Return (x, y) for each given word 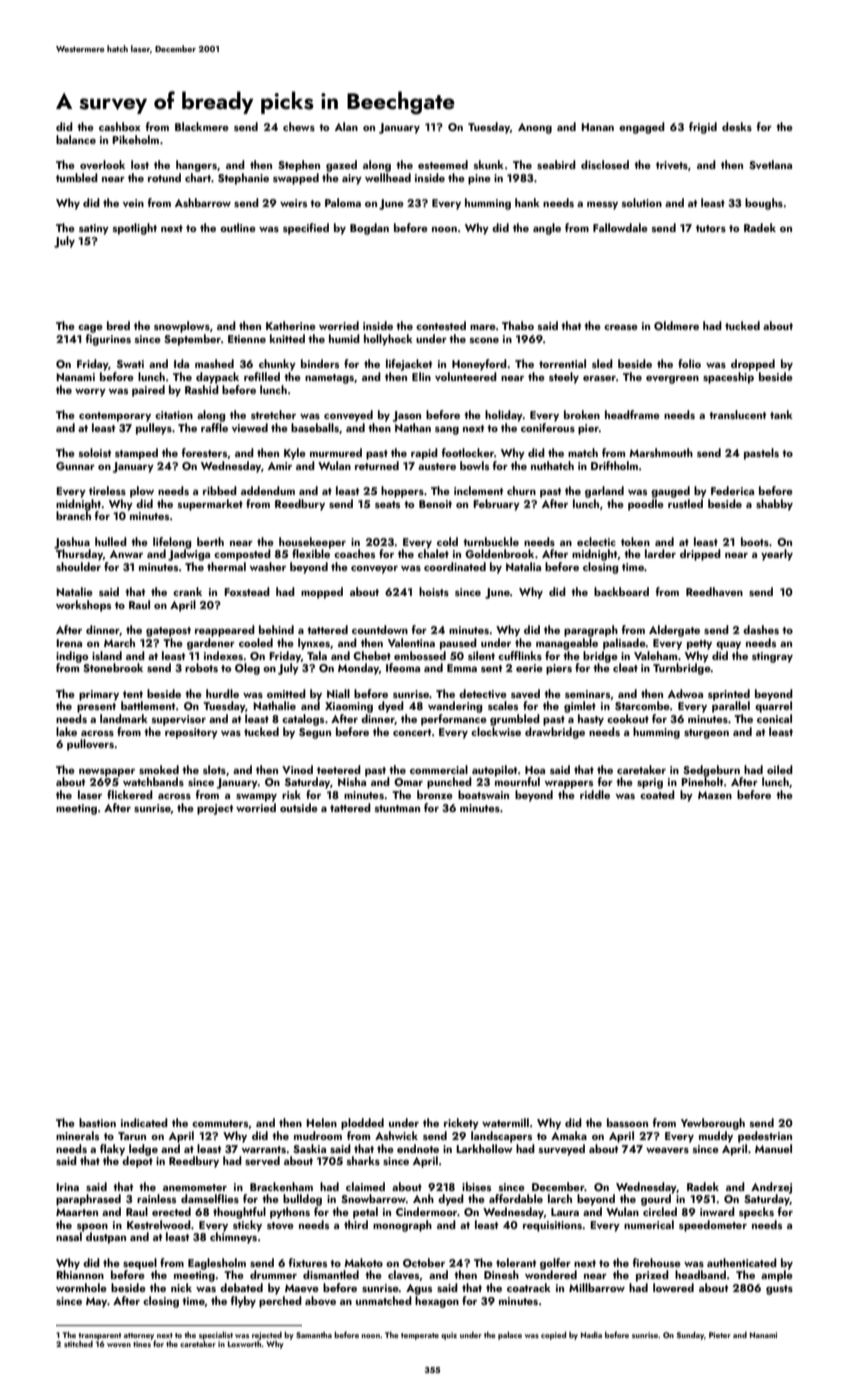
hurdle (222, 693)
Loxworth (245, 1344)
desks (737, 126)
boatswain (483, 794)
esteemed (443, 164)
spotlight (135, 229)
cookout (628, 718)
